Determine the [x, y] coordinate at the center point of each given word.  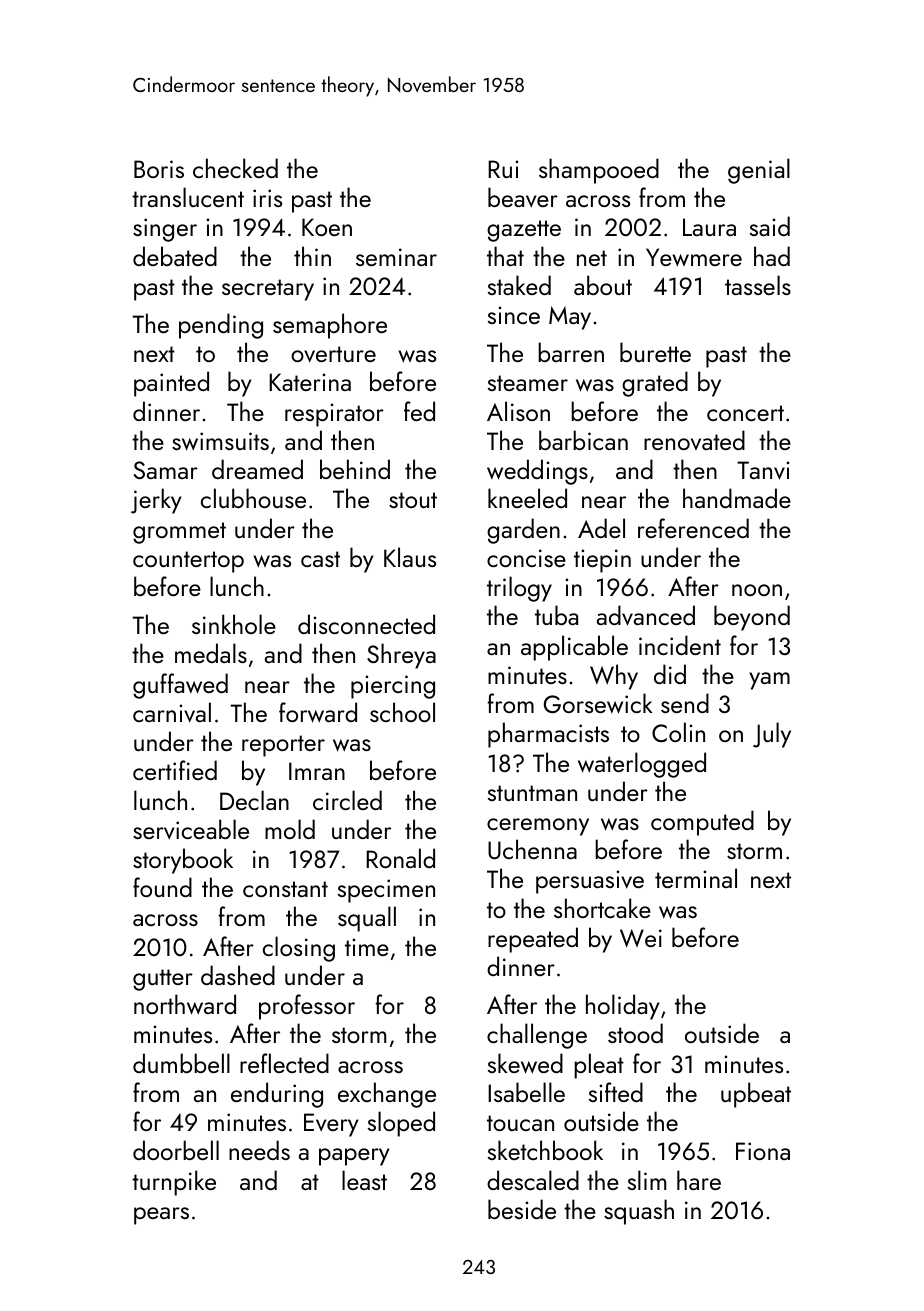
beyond [752, 618]
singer [165, 230]
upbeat [756, 1095]
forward [318, 712]
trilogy [519, 589]
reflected [284, 1063]
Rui [503, 169]
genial [759, 171]
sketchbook [545, 1150]
